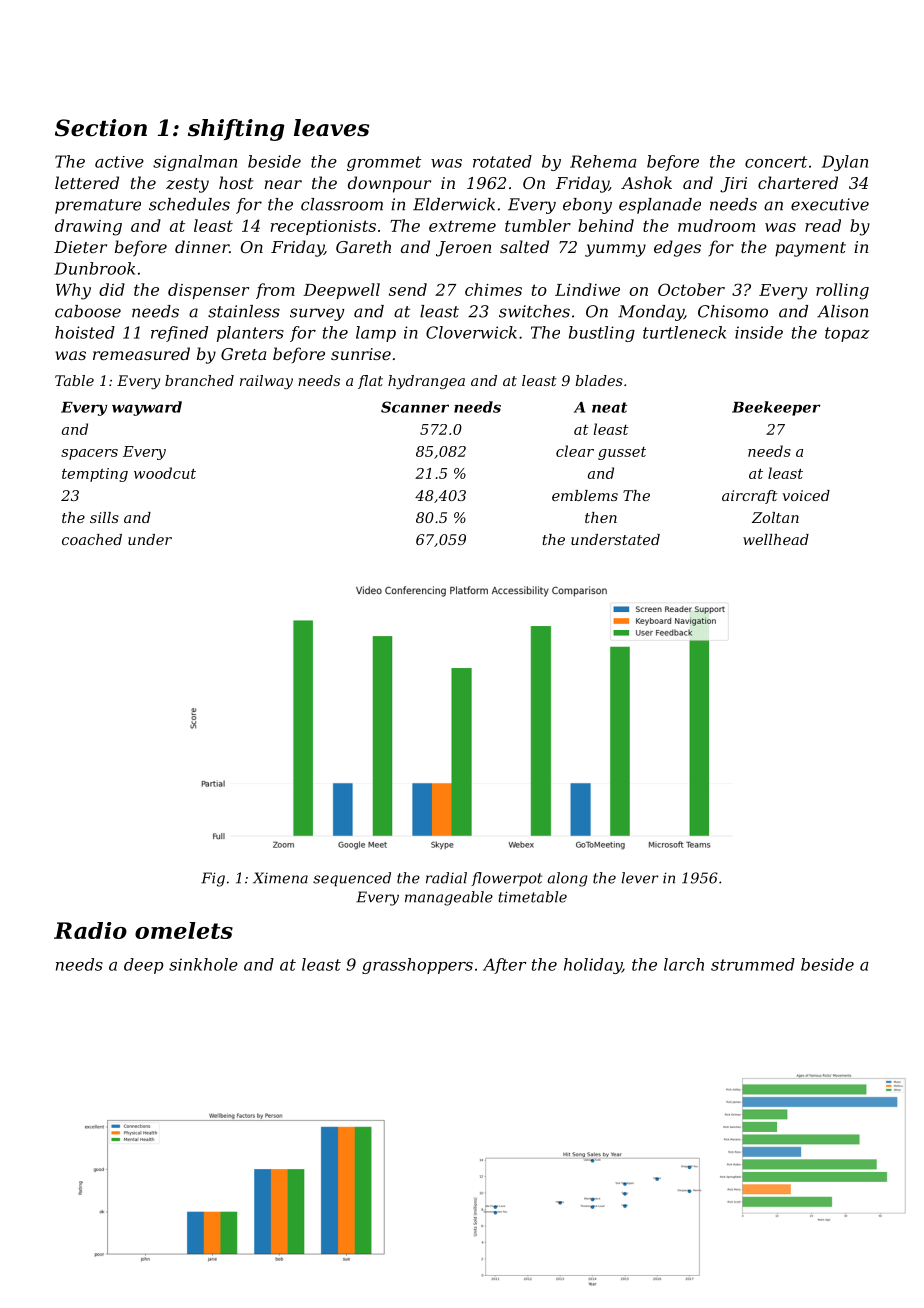  What do you see at coordinates (90, 930) in the page?
I see `Radio` at bounding box center [90, 930].
